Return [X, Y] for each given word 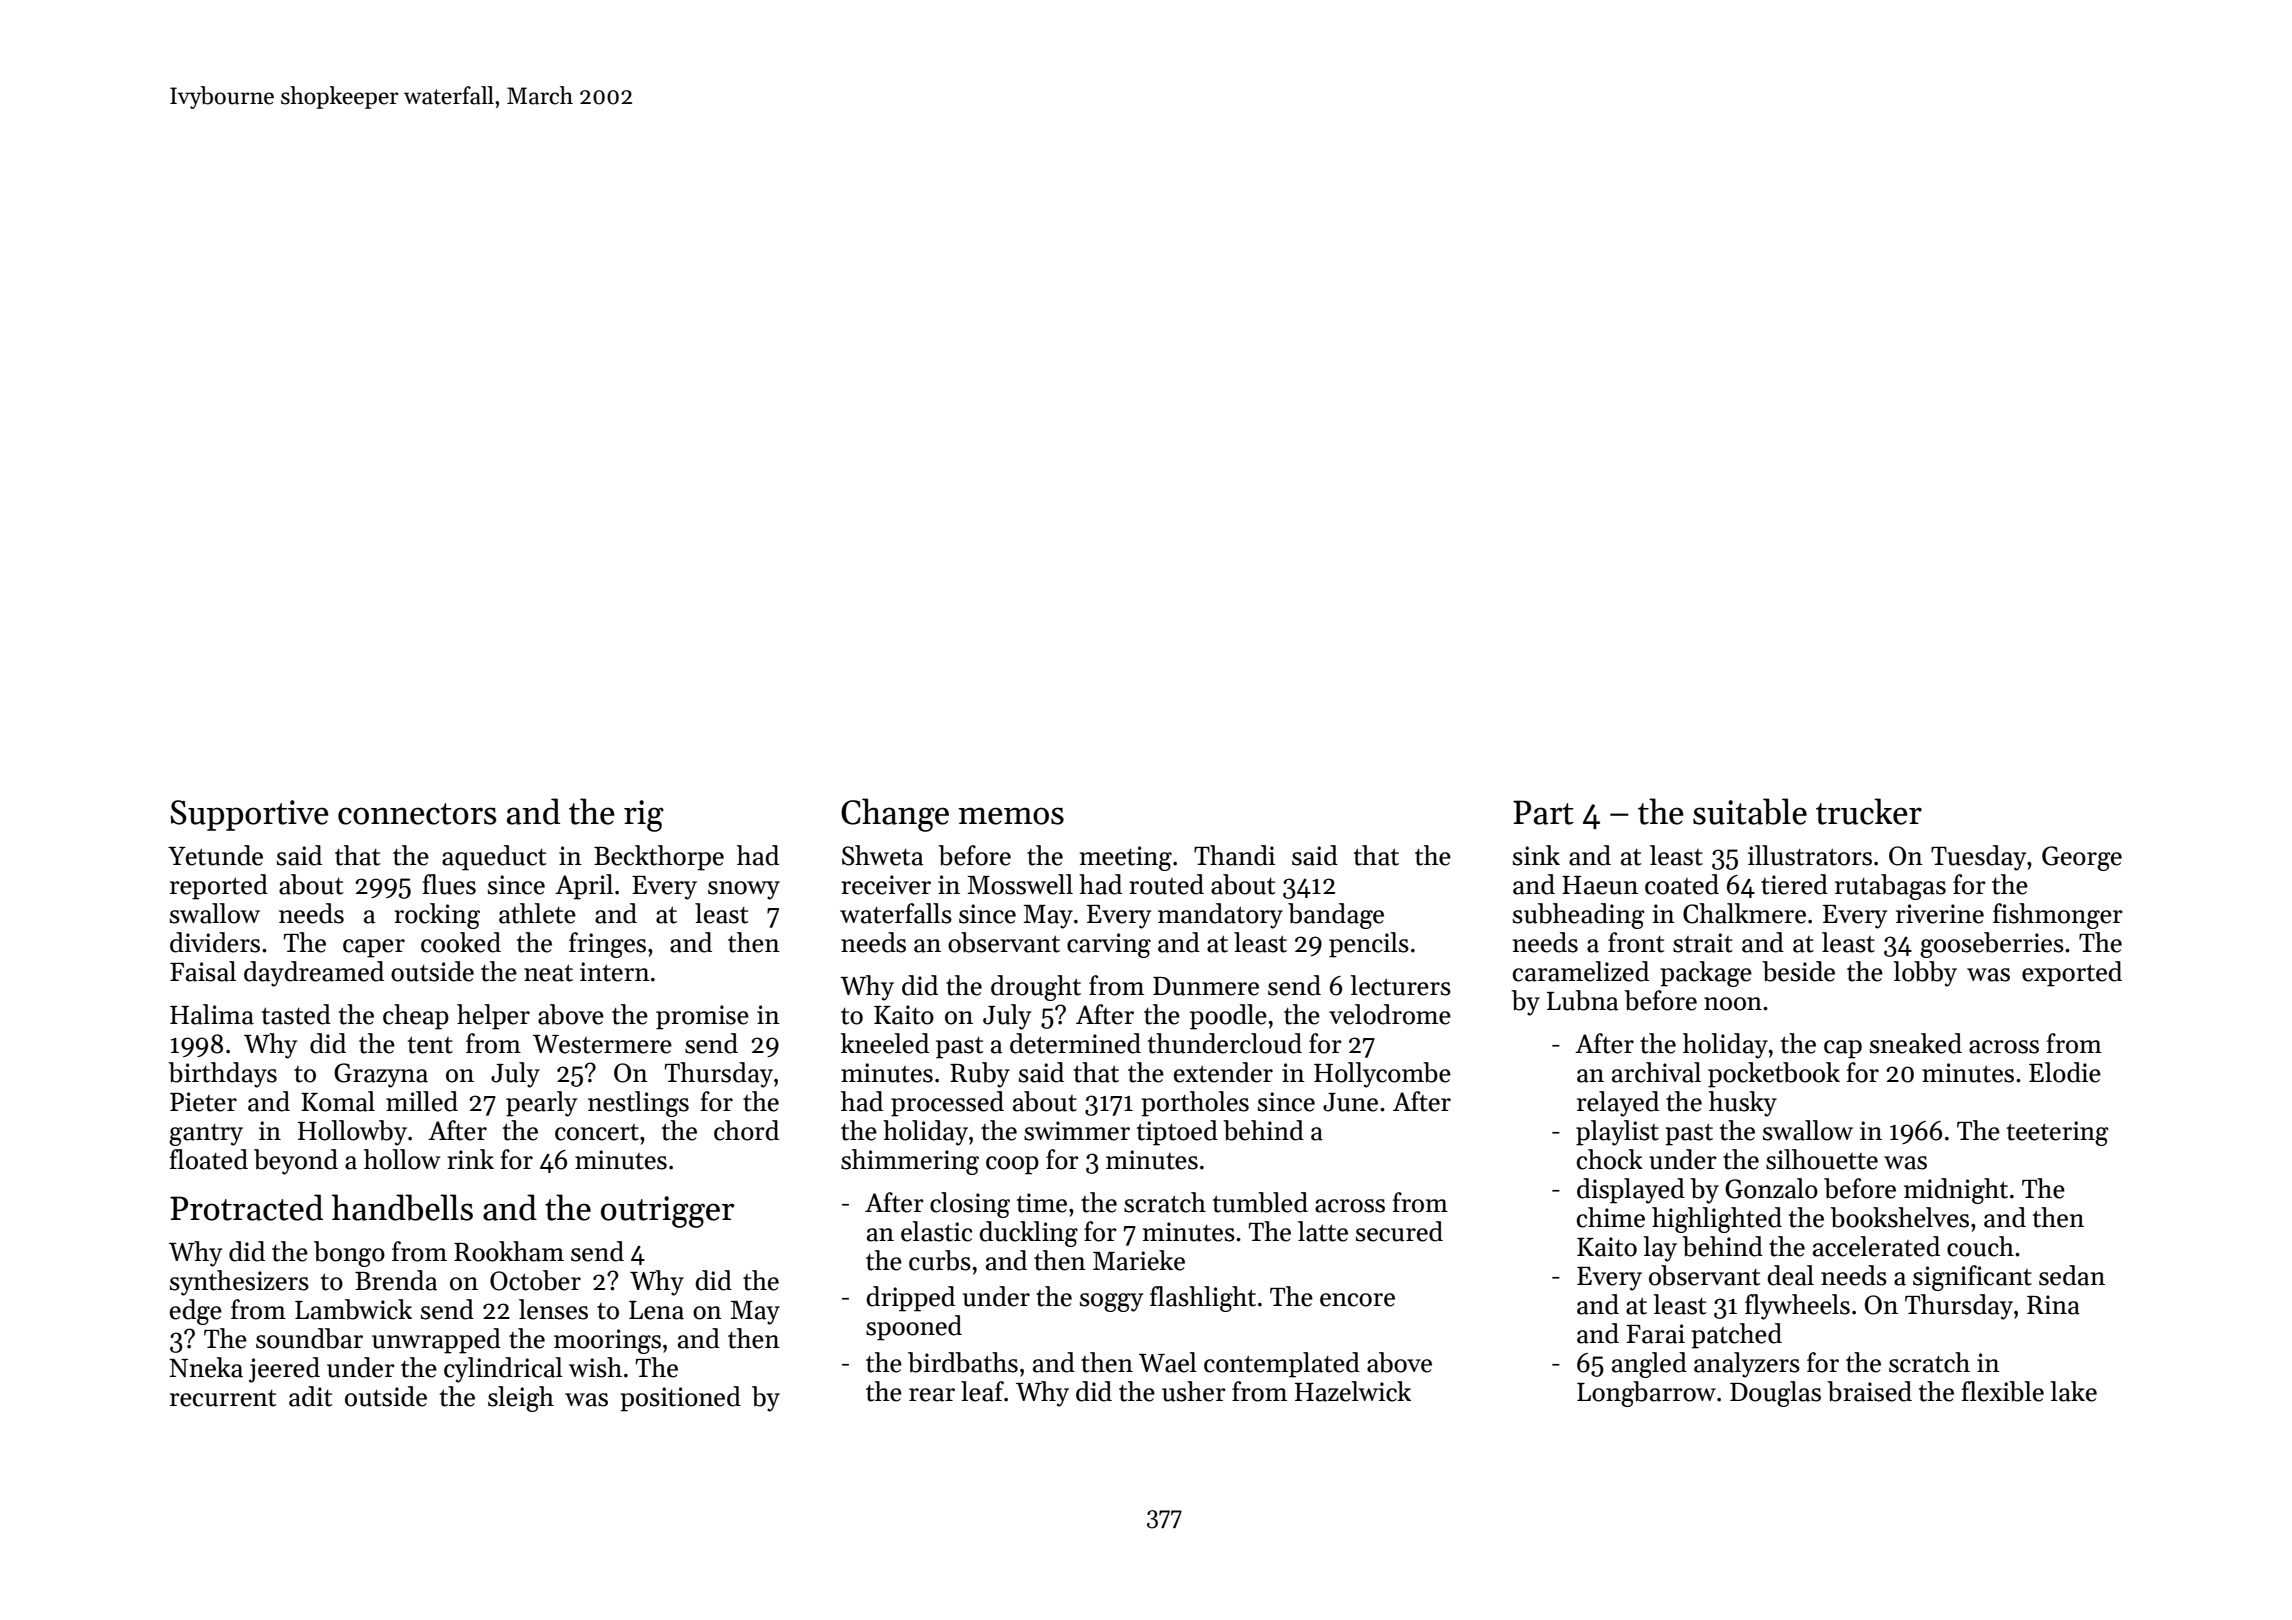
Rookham [509, 1251]
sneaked [1916, 1043]
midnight [1956, 1191]
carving [1109, 945]
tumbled [1260, 1202]
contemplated [1282, 1365]
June [1350, 1102]
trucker [1869, 811]
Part [1543, 812]
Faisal [203, 971]
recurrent [223, 1398]
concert [597, 1132]
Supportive [249, 815]
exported [2072, 974]
